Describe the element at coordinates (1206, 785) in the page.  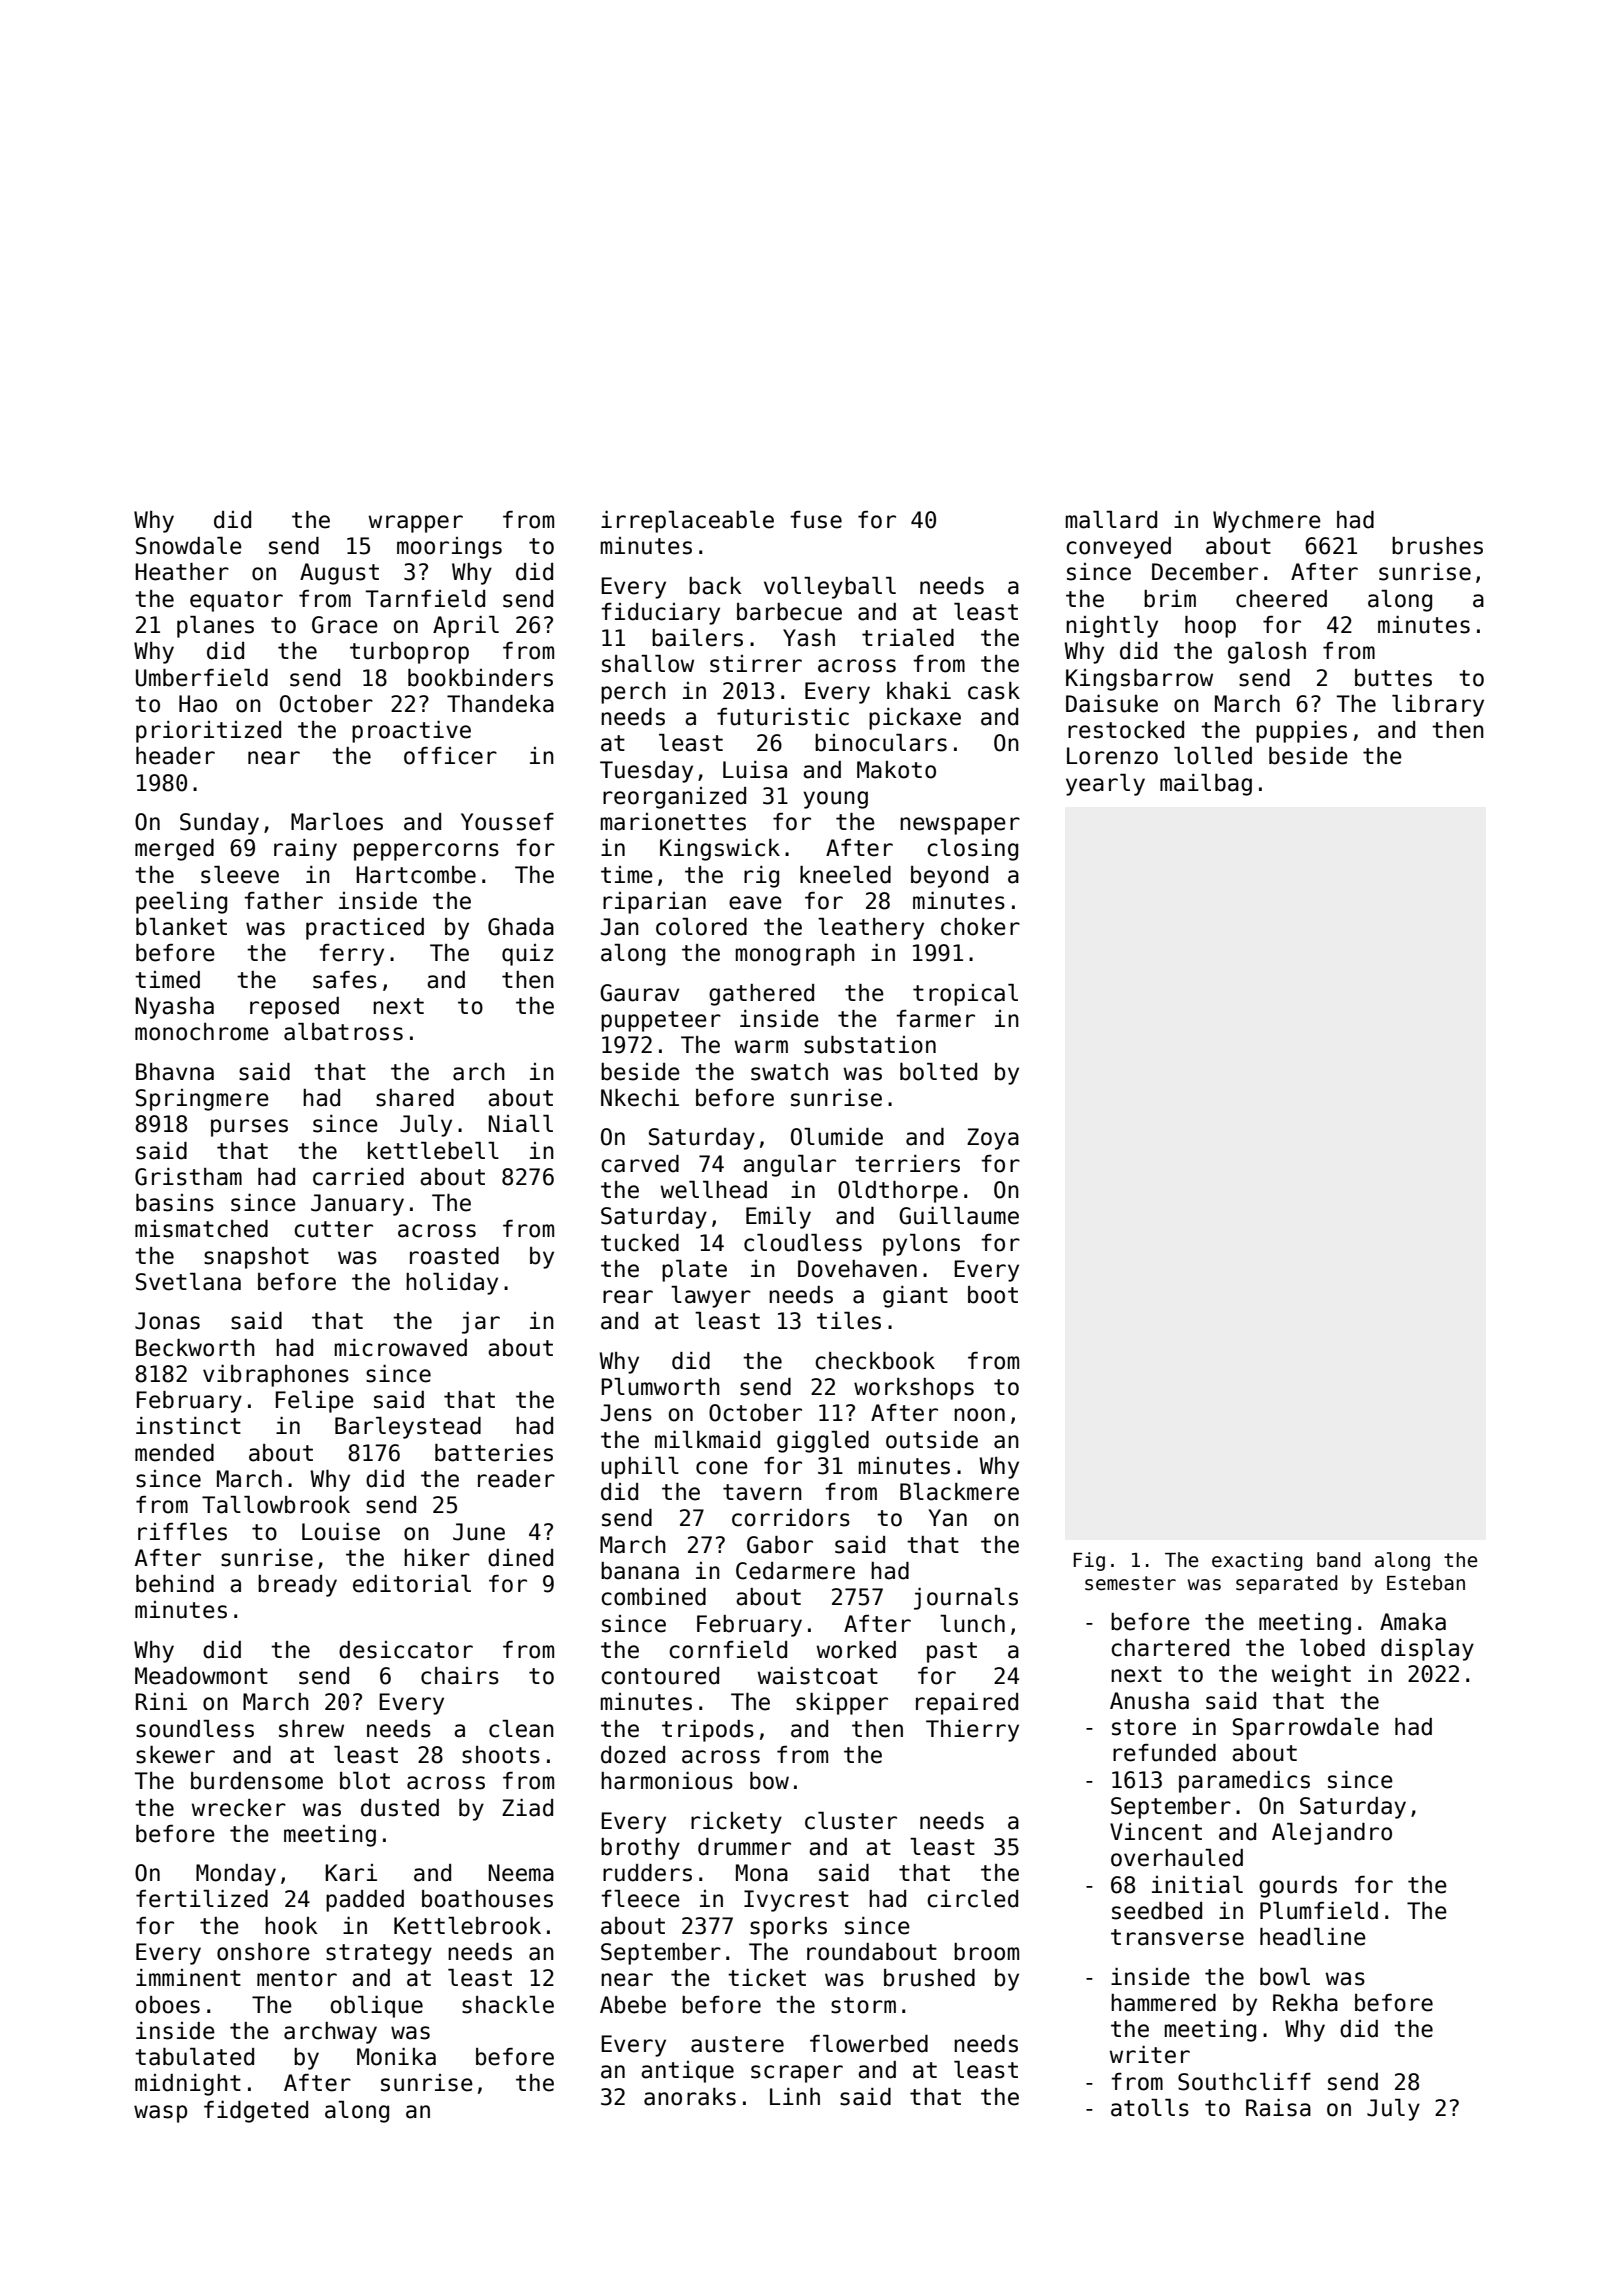
I see `mailbag` at that location.
